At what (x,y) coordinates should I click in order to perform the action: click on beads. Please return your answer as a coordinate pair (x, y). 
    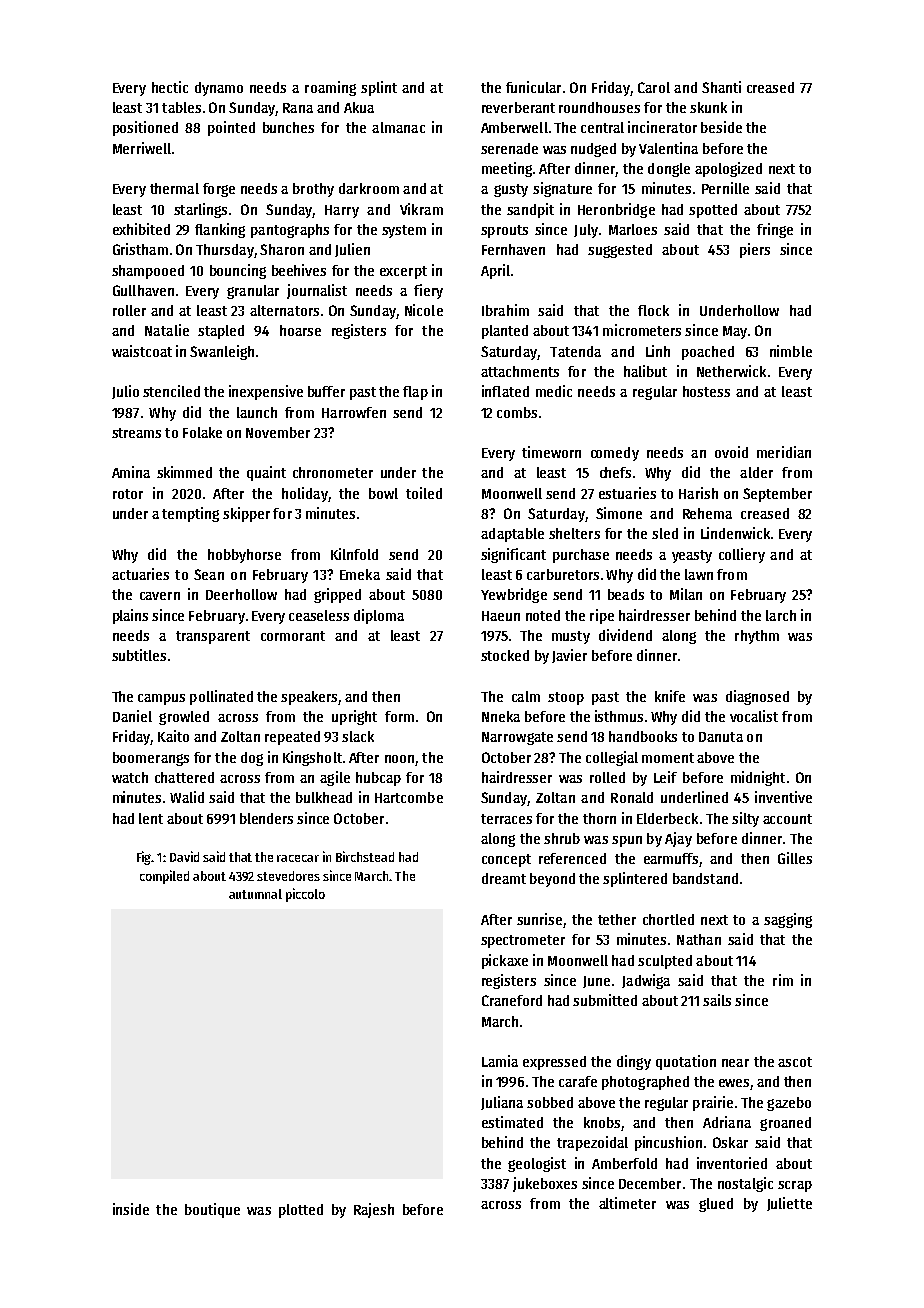
    Looking at the image, I should click on (626, 594).
